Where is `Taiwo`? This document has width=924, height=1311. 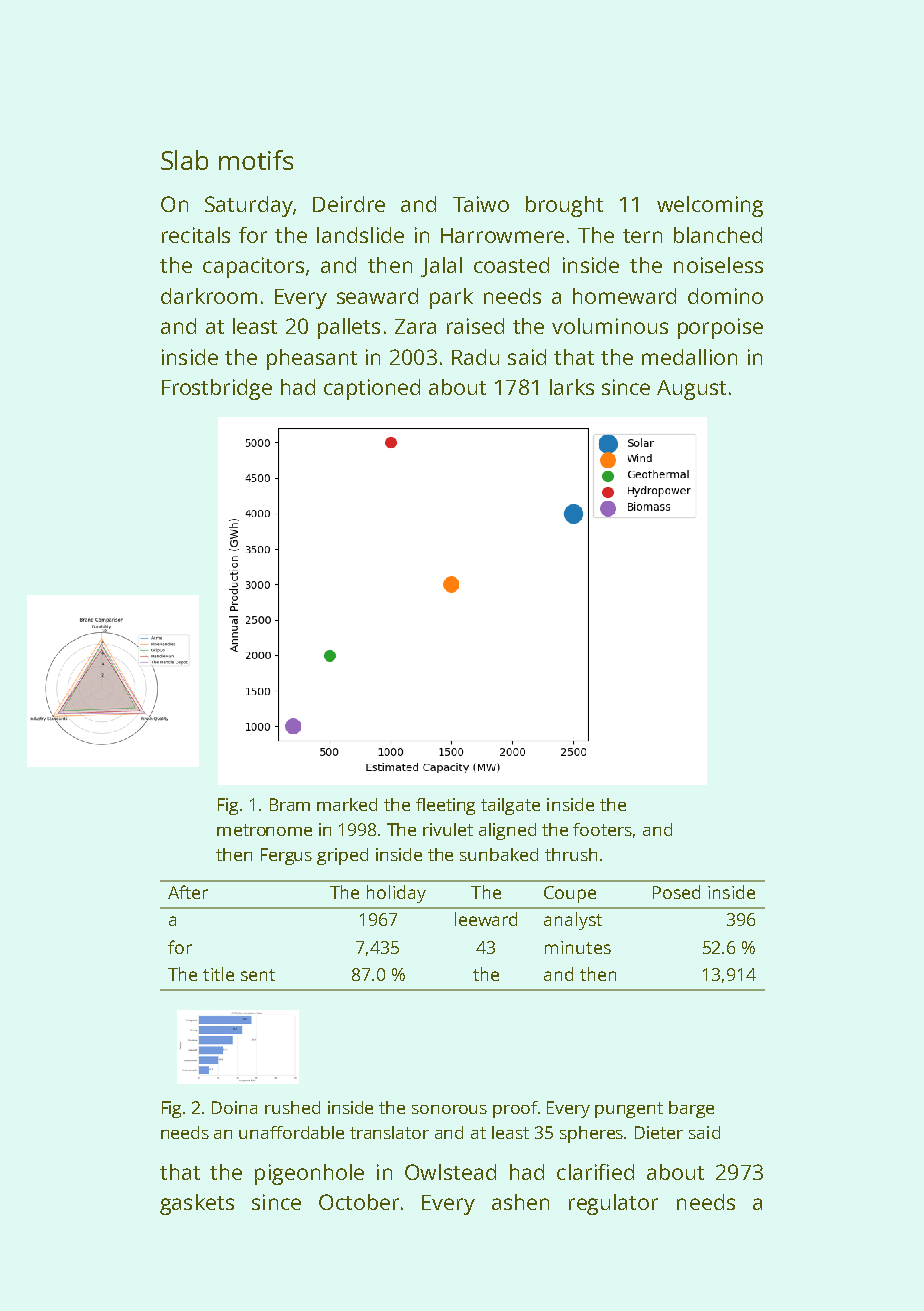 Taiwo is located at coordinates (481, 204).
